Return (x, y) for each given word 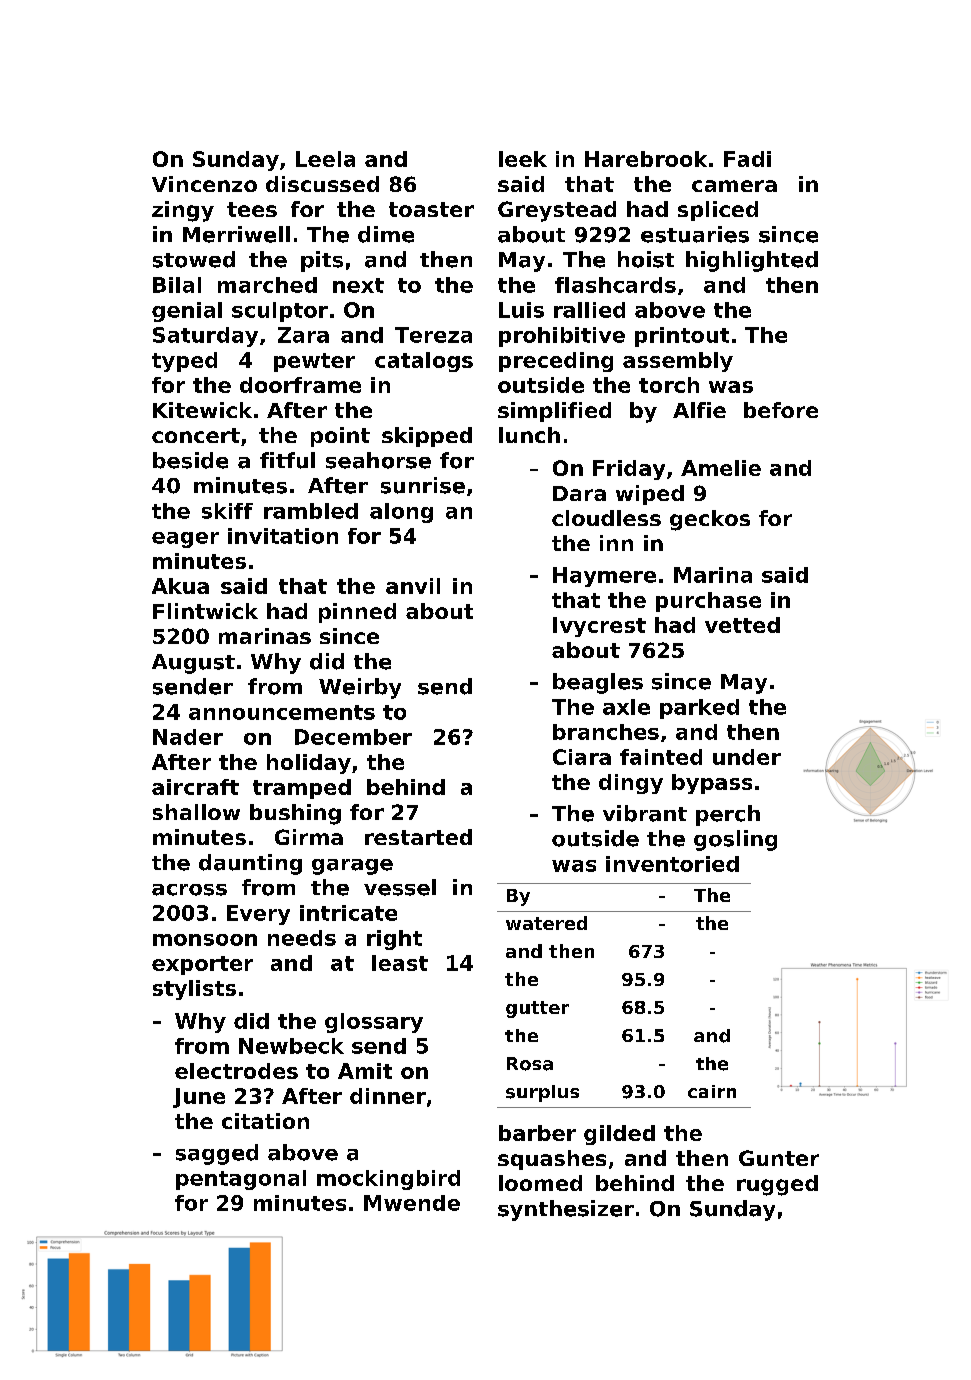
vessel (400, 887)
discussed (322, 184)
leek (523, 159)
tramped (302, 789)
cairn (712, 1091)
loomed (540, 1183)
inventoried (672, 864)
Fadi (747, 159)
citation (265, 1121)
